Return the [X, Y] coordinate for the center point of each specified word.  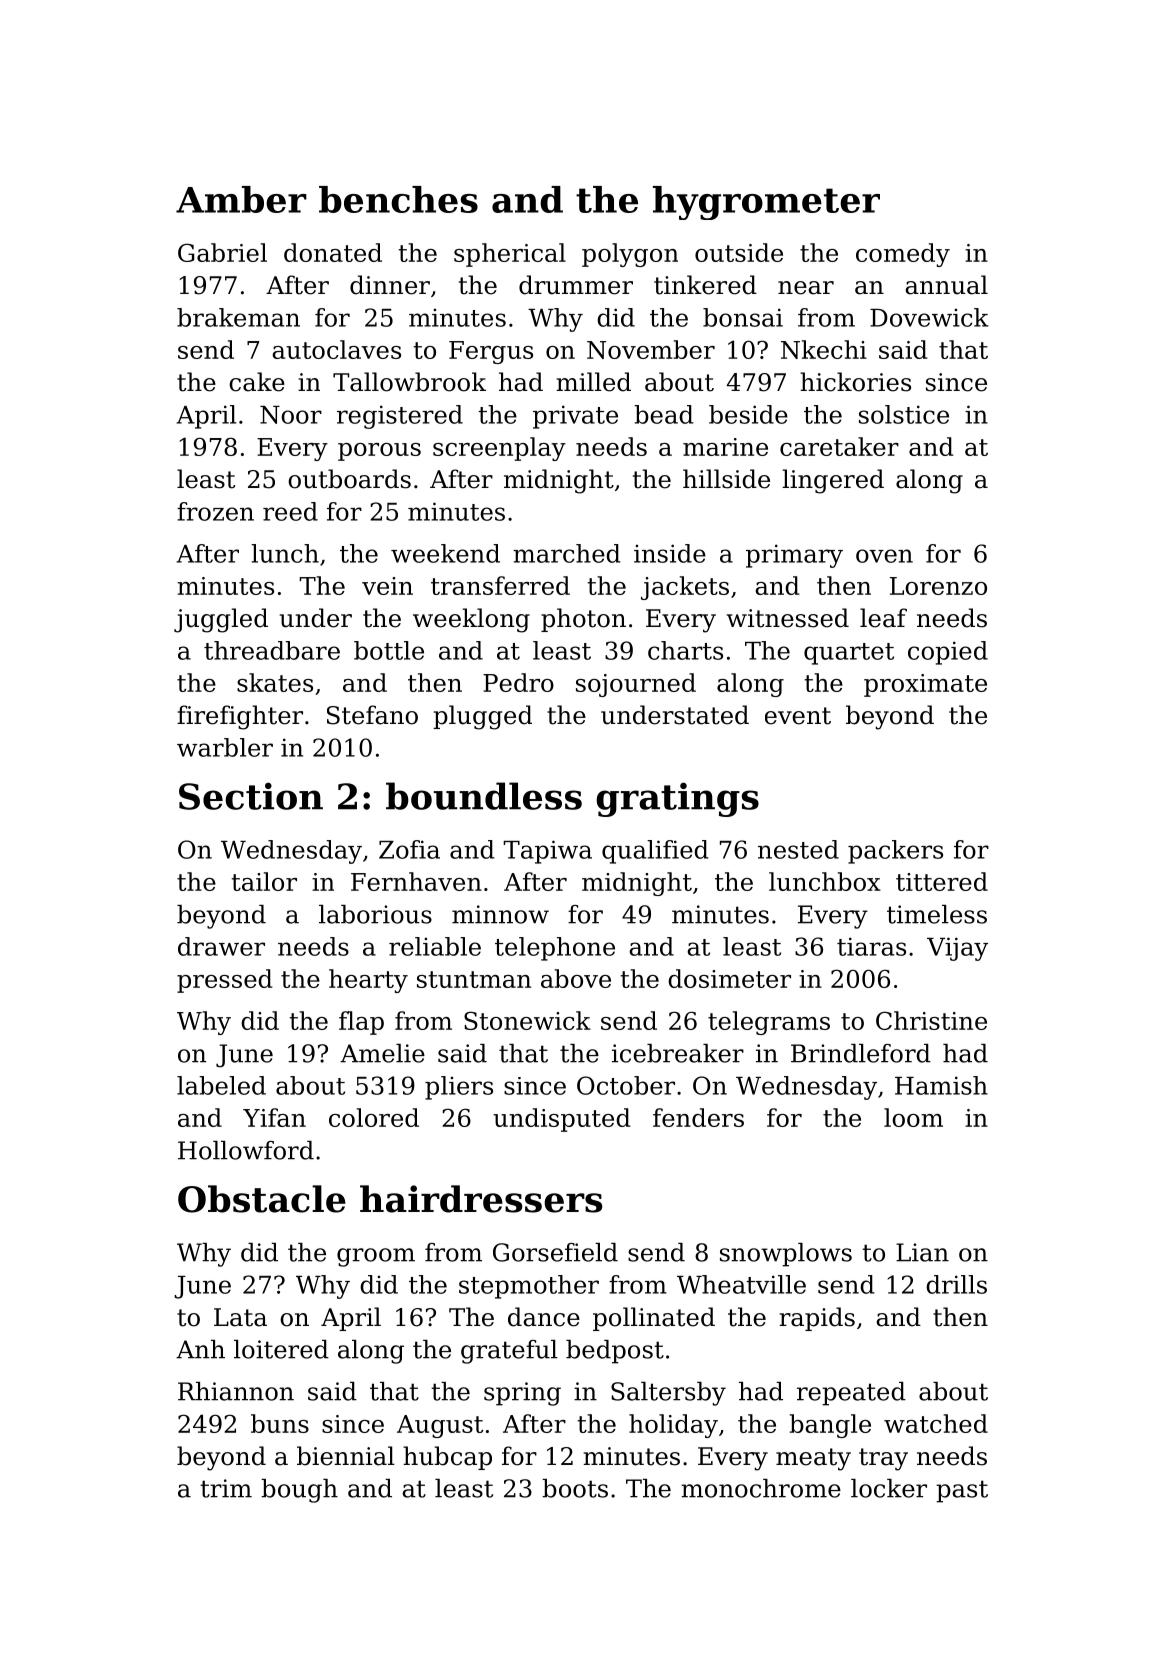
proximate [925, 685]
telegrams [769, 1023]
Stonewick [527, 1020]
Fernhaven [416, 881]
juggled [221, 620]
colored [374, 1117]
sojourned [636, 685]
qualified [655, 852]
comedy [903, 255]
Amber [241, 199]
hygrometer [766, 203]
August [440, 1426]
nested [798, 849]
